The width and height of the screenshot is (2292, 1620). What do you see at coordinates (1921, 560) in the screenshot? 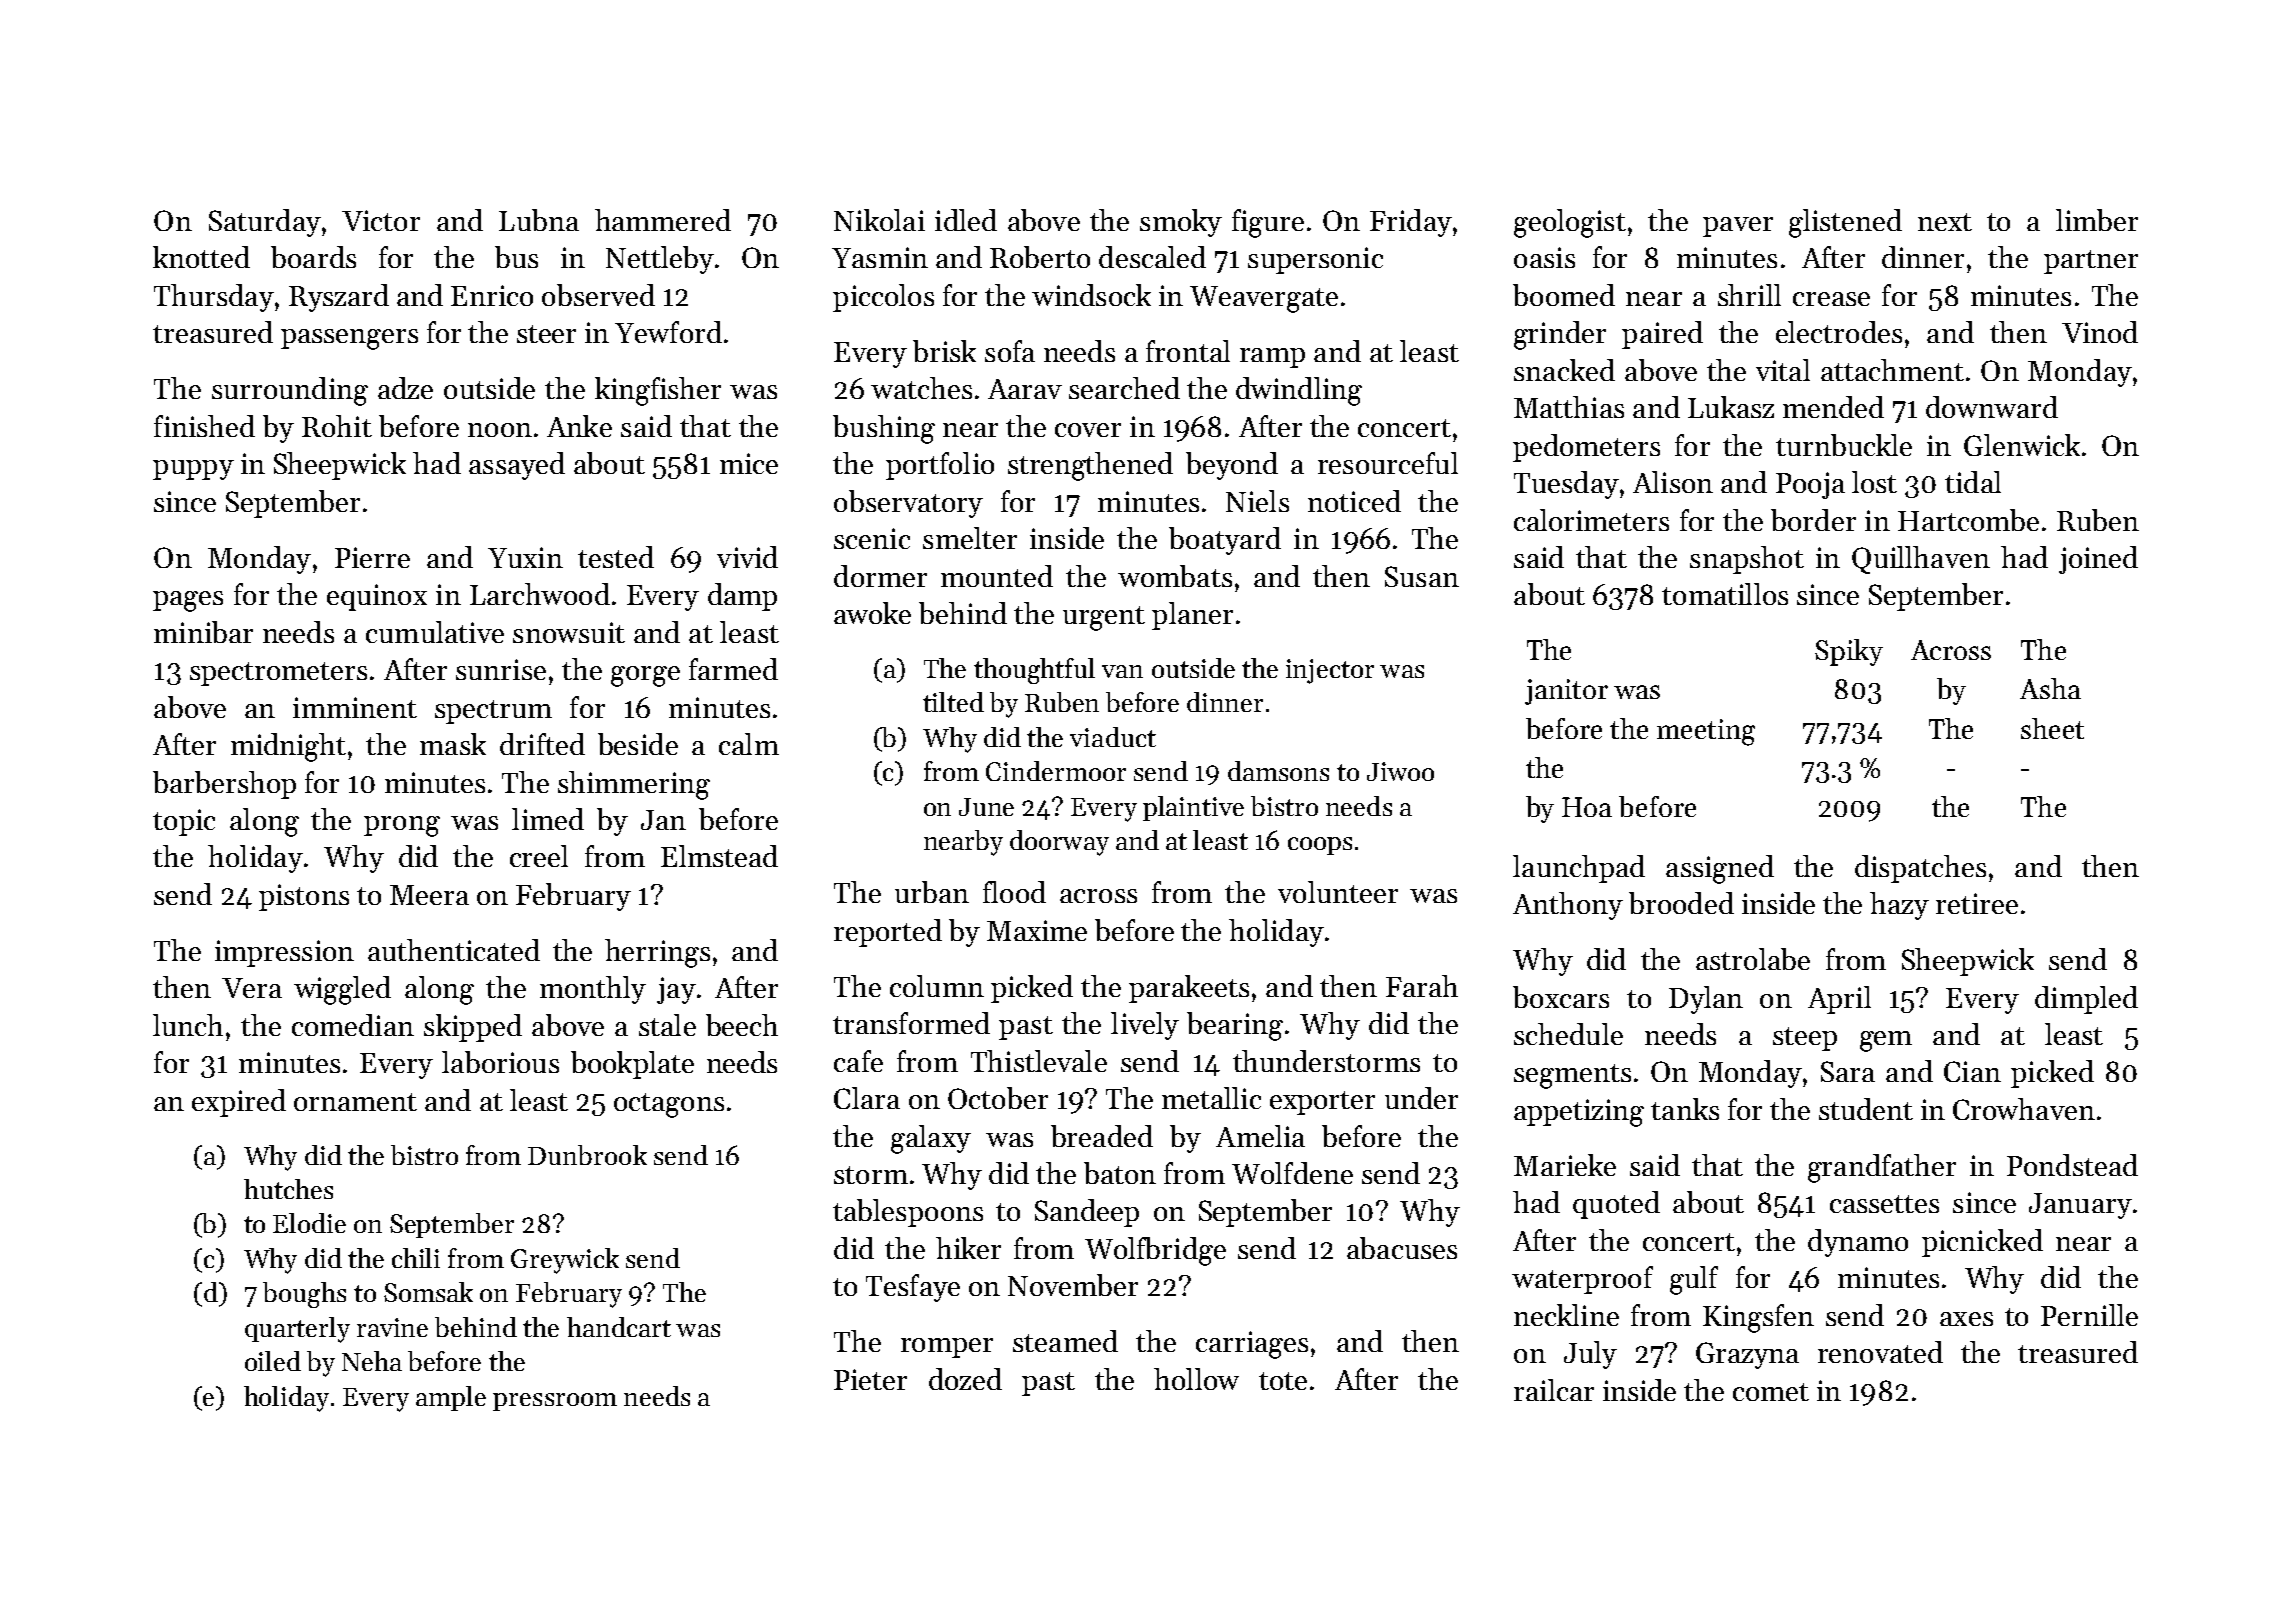
I see `Quillhaven` at bounding box center [1921, 560].
